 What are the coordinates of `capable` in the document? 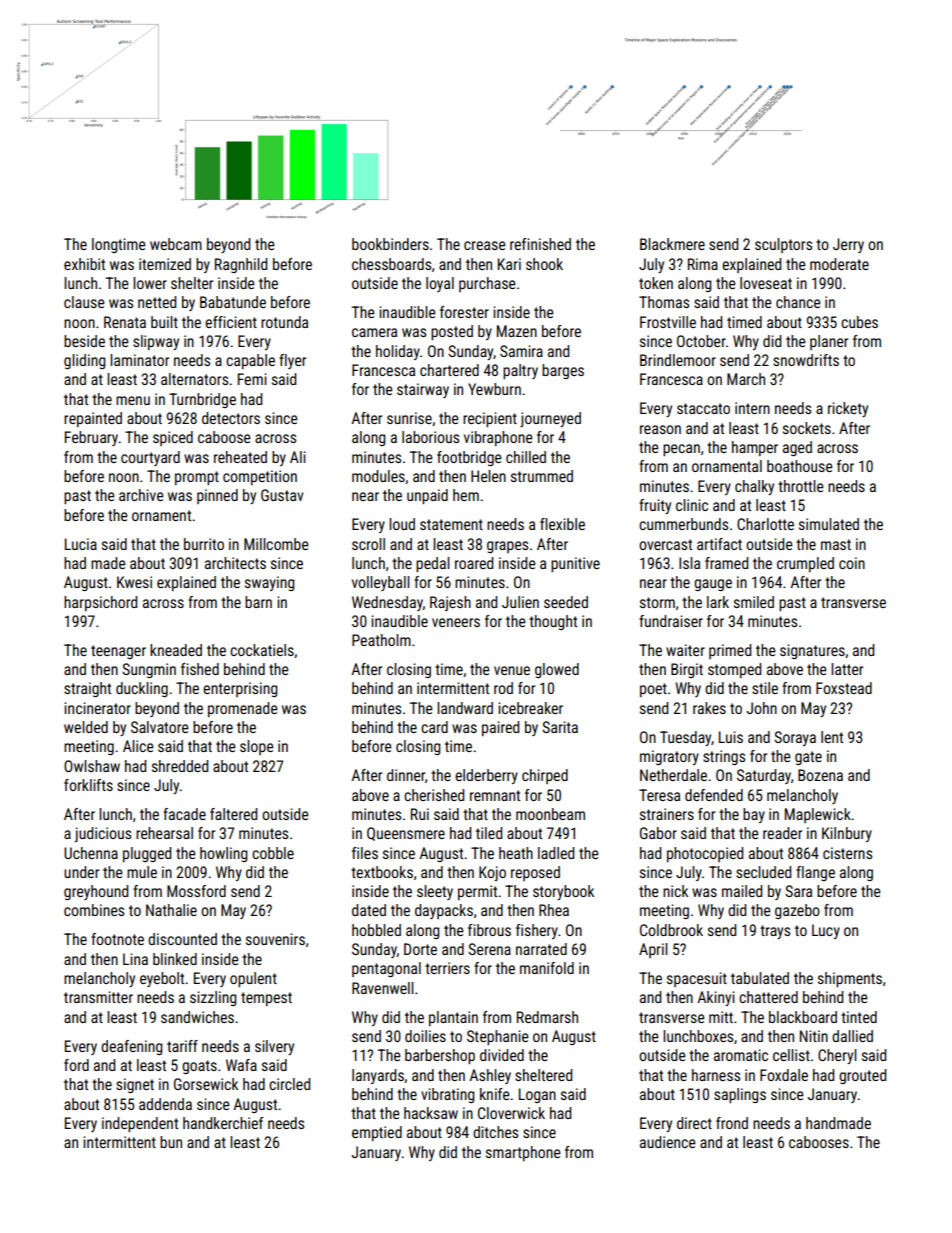 It's located at (250, 361).
